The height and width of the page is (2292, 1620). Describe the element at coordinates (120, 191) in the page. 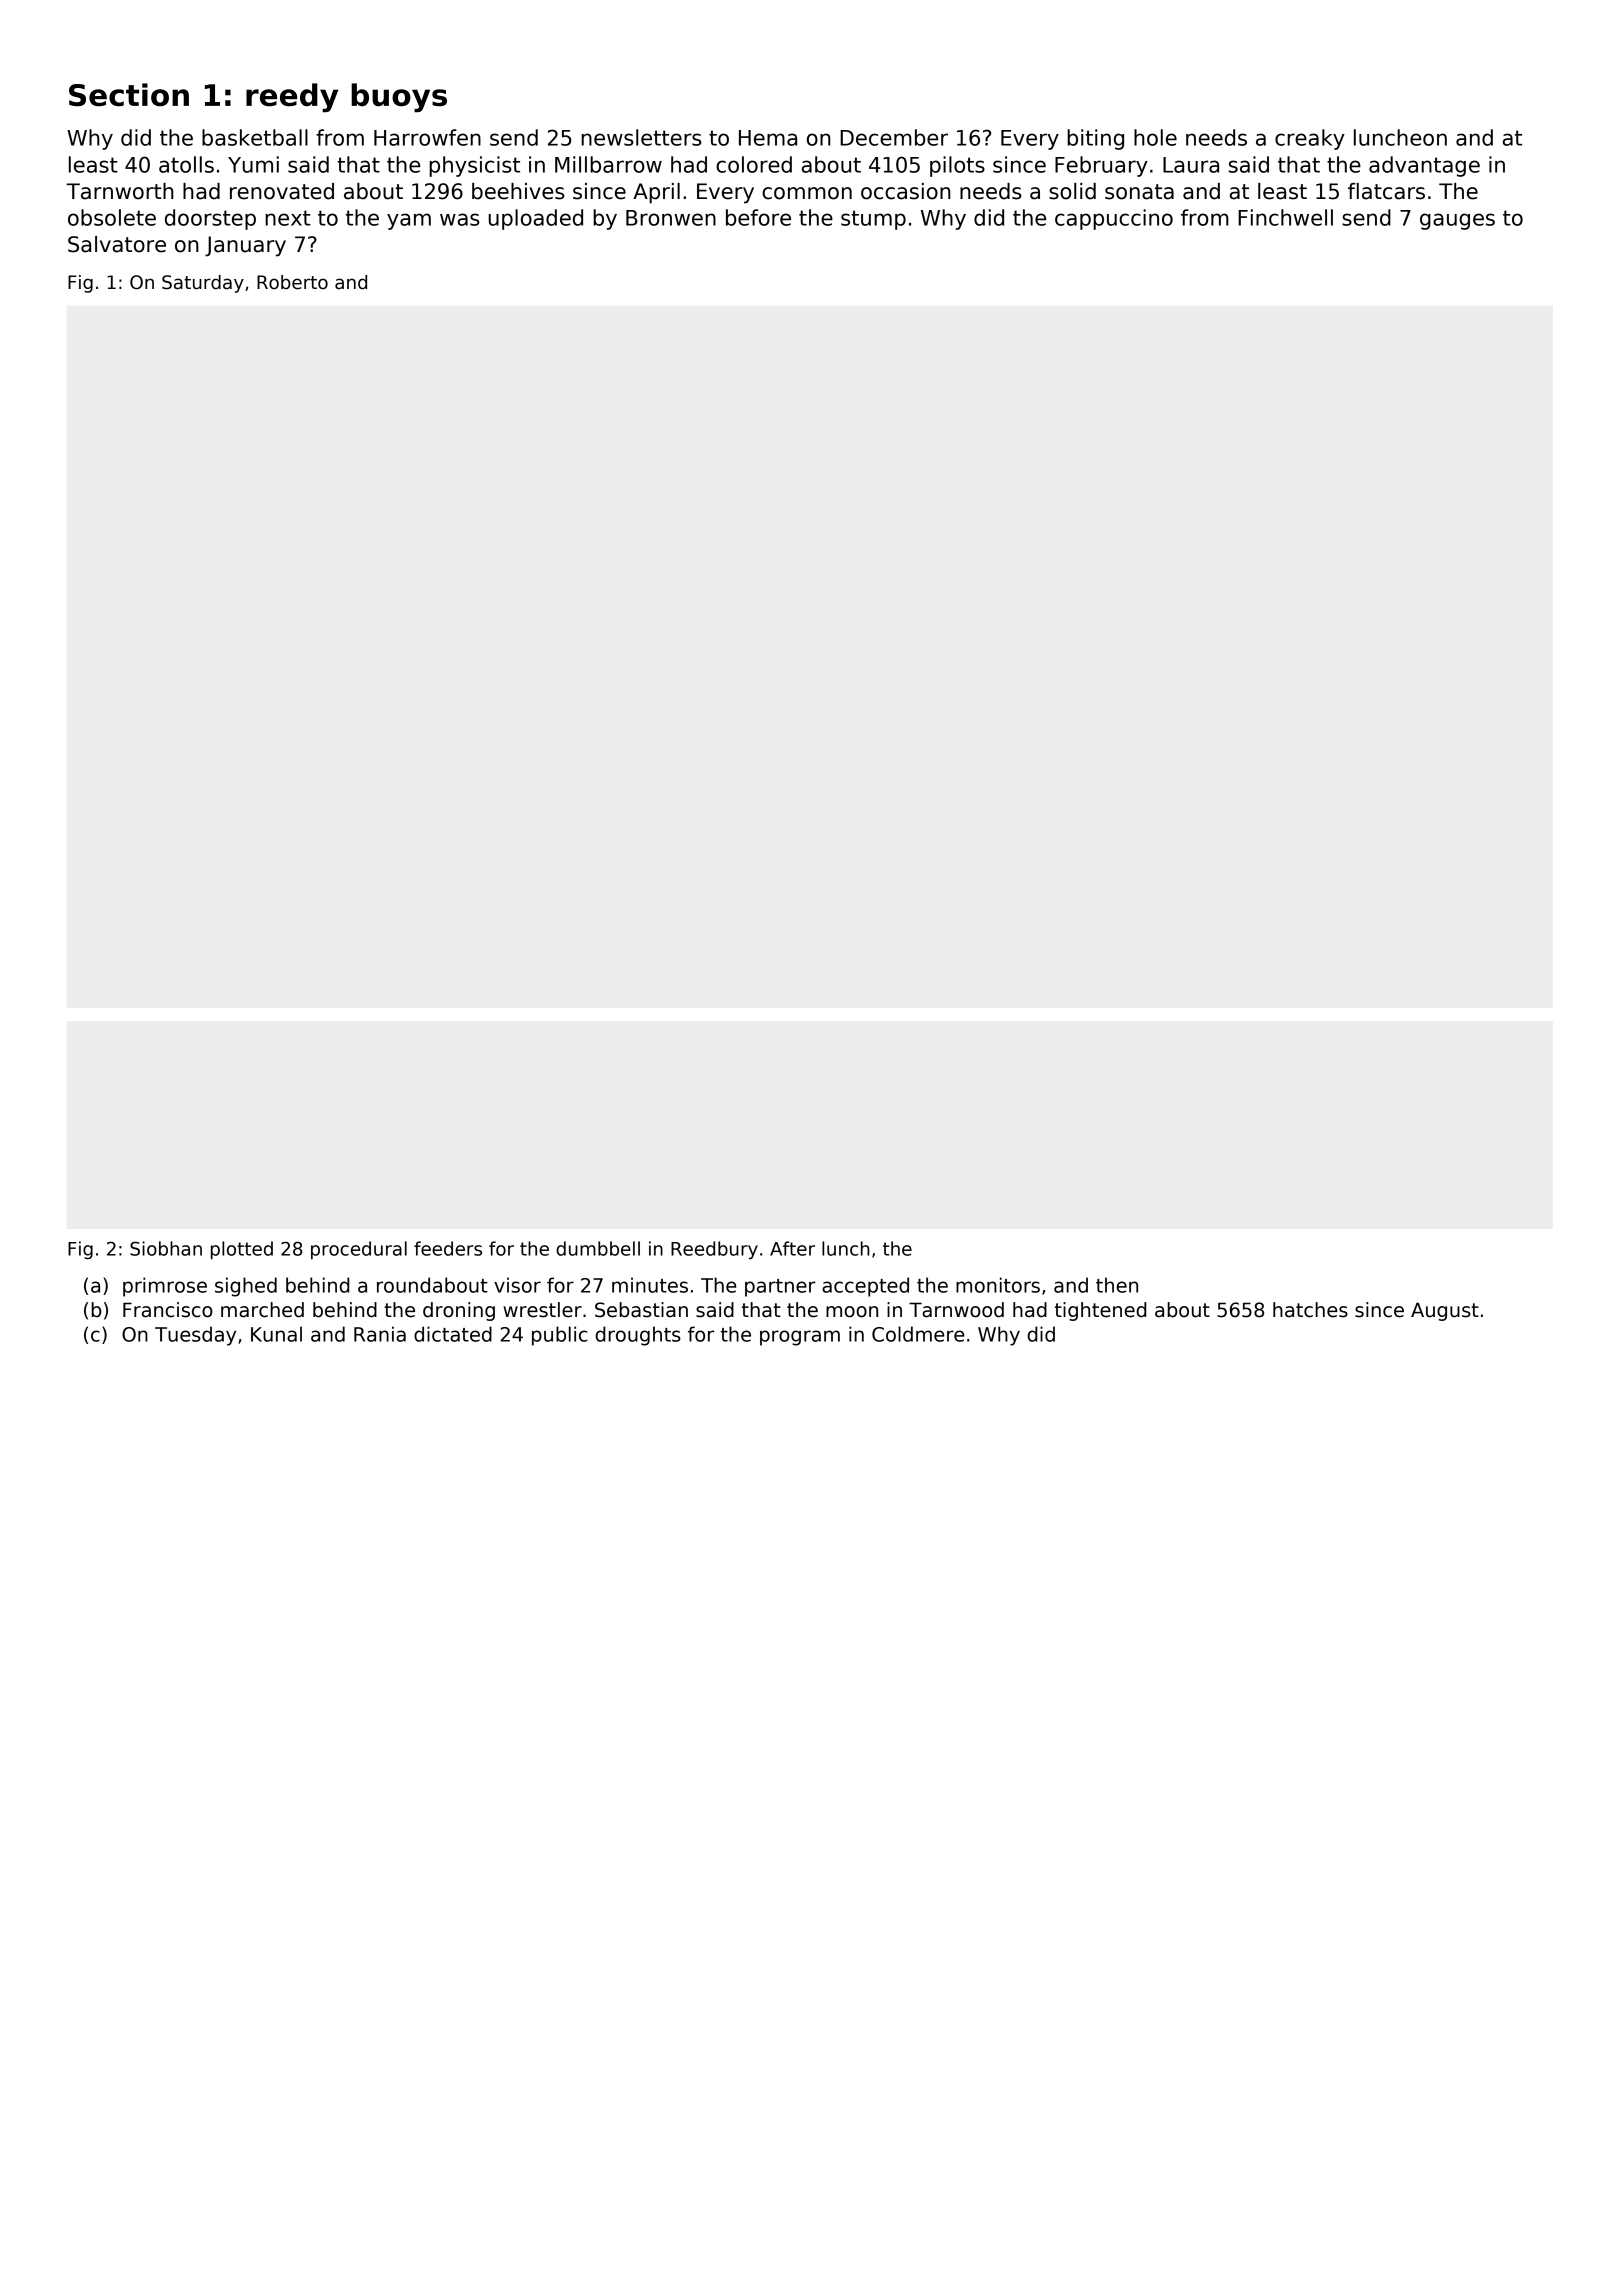

I see `Tarnworth` at that location.
